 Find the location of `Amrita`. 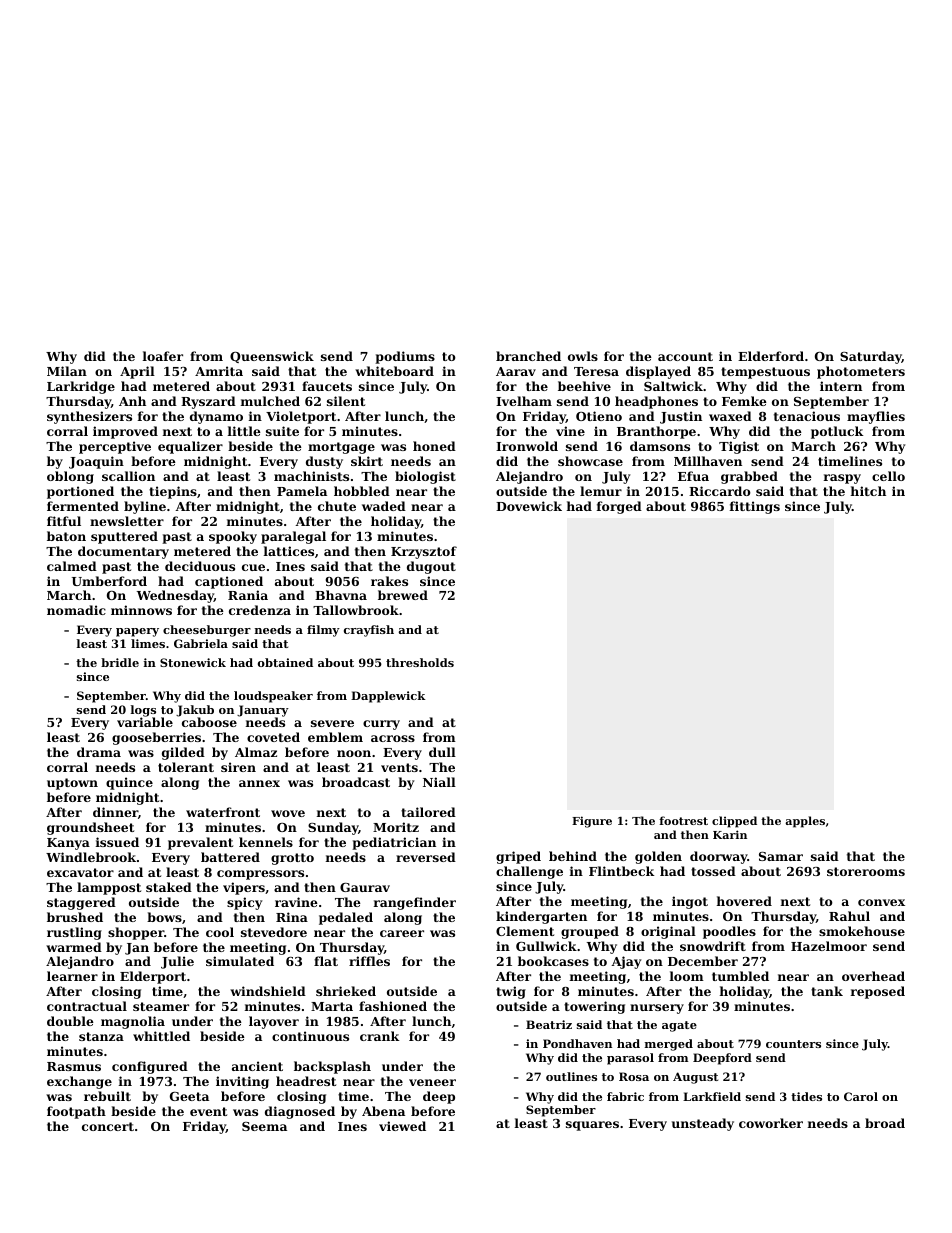

Amrita is located at coordinates (219, 371).
